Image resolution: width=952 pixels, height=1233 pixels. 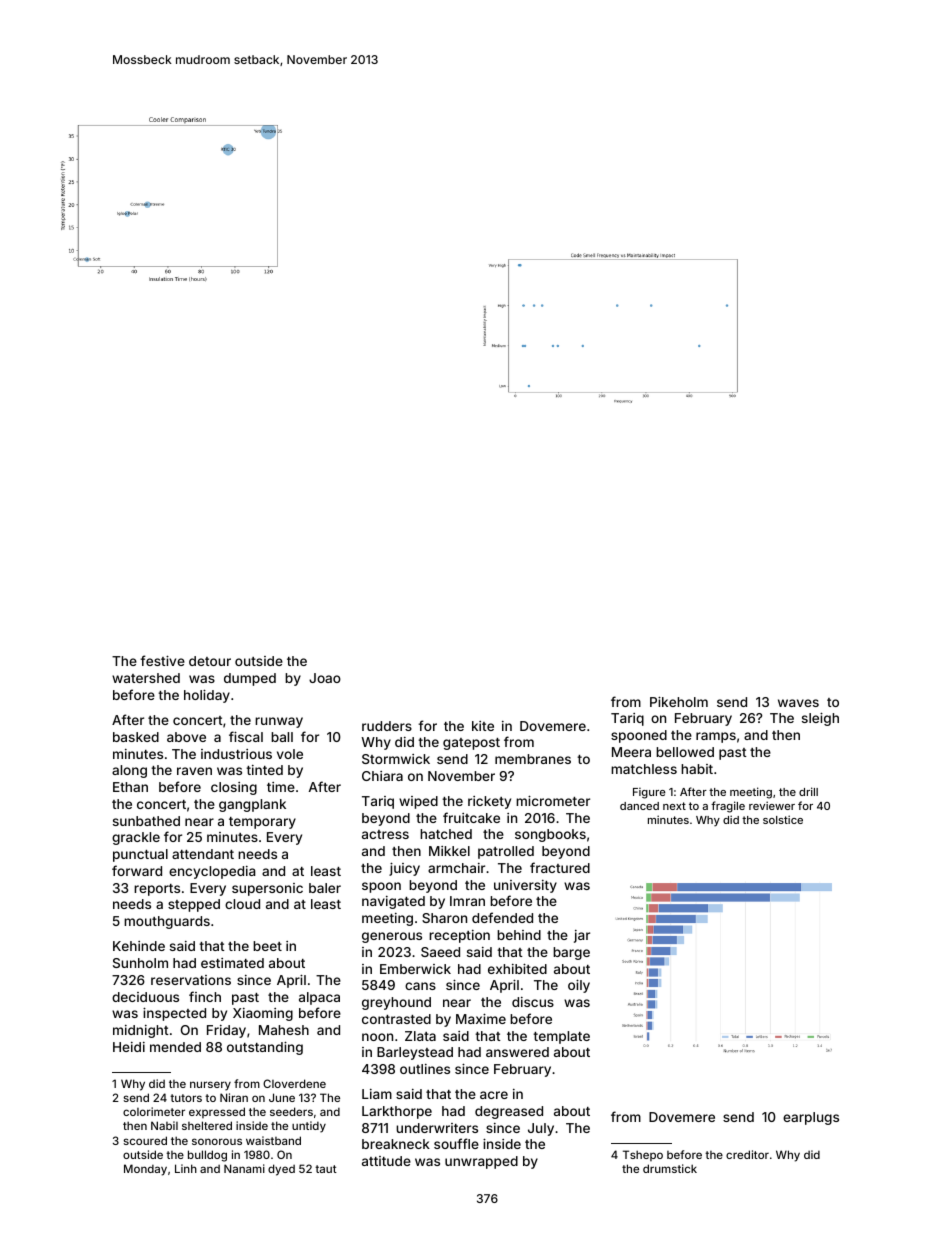 What do you see at coordinates (186, 1168) in the document?
I see `Linh` at bounding box center [186, 1168].
